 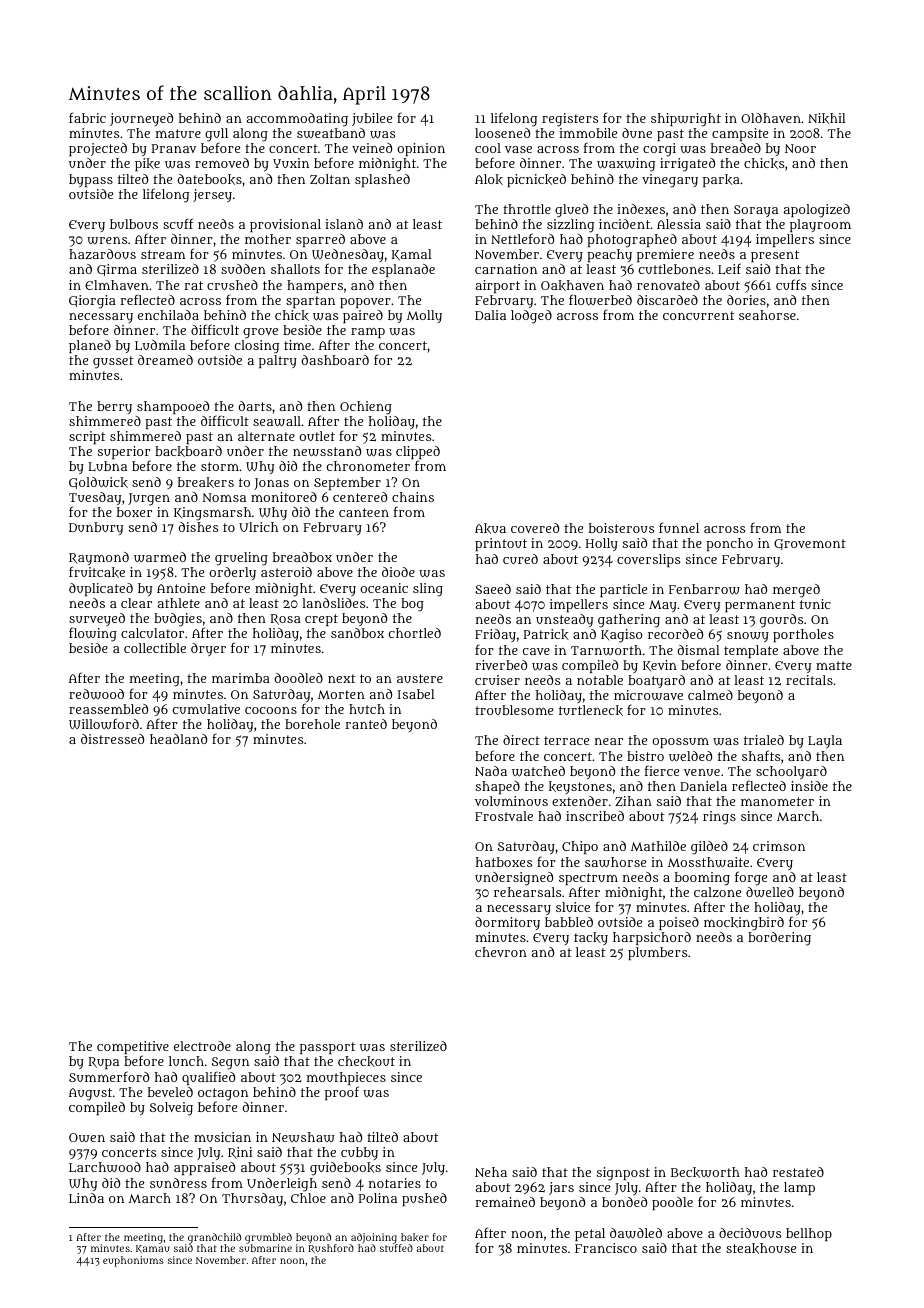 What do you see at coordinates (771, 118) in the screenshot?
I see `Oldhaven` at bounding box center [771, 118].
